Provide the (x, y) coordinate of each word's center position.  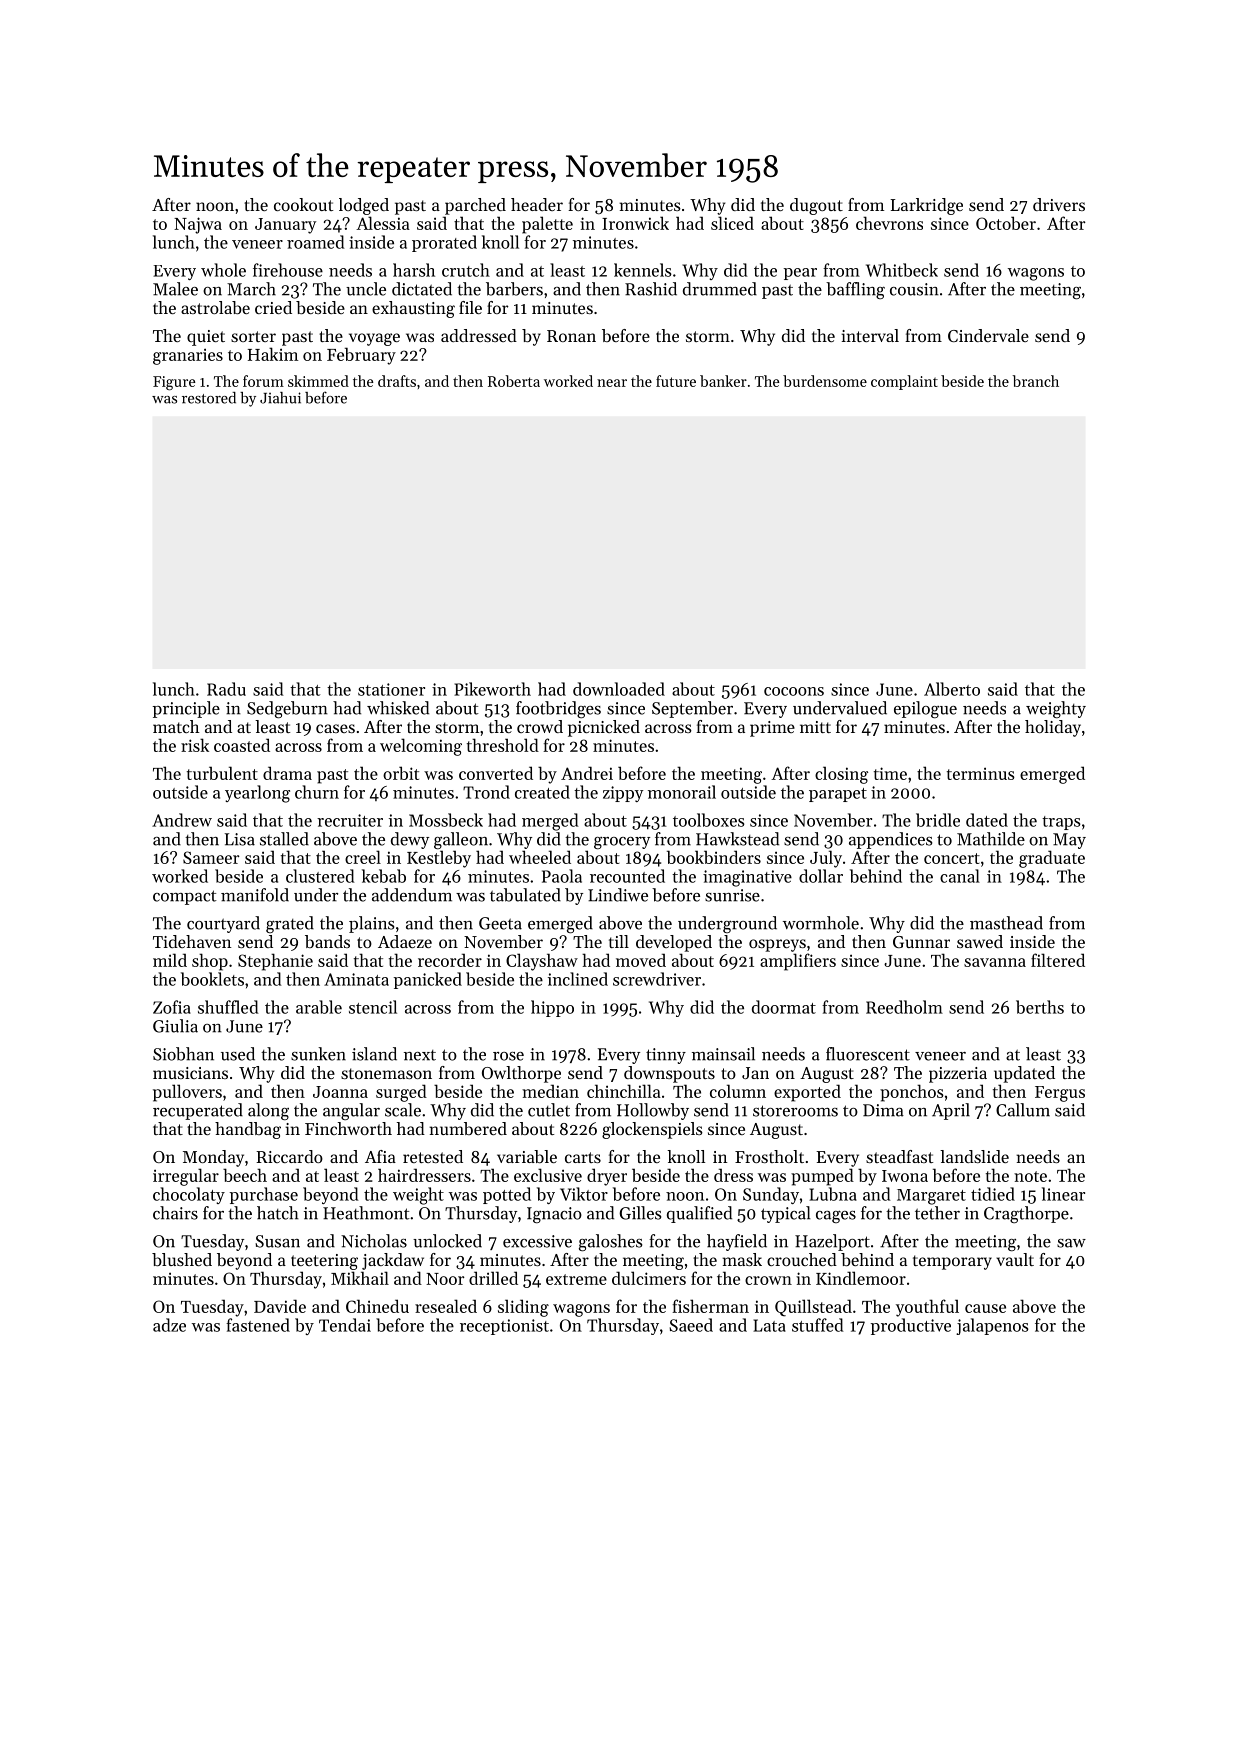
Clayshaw (542, 962)
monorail (682, 792)
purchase (264, 1195)
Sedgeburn (287, 709)
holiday (1053, 728)
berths (1040, 1007)
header (537, 204)
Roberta (514, 381)
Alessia (383, 223)
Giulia (175, 1026)
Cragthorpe (1026, 1214)
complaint (904, 382)
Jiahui (280, 398)
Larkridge (926, 206)
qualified (699, 1214)
